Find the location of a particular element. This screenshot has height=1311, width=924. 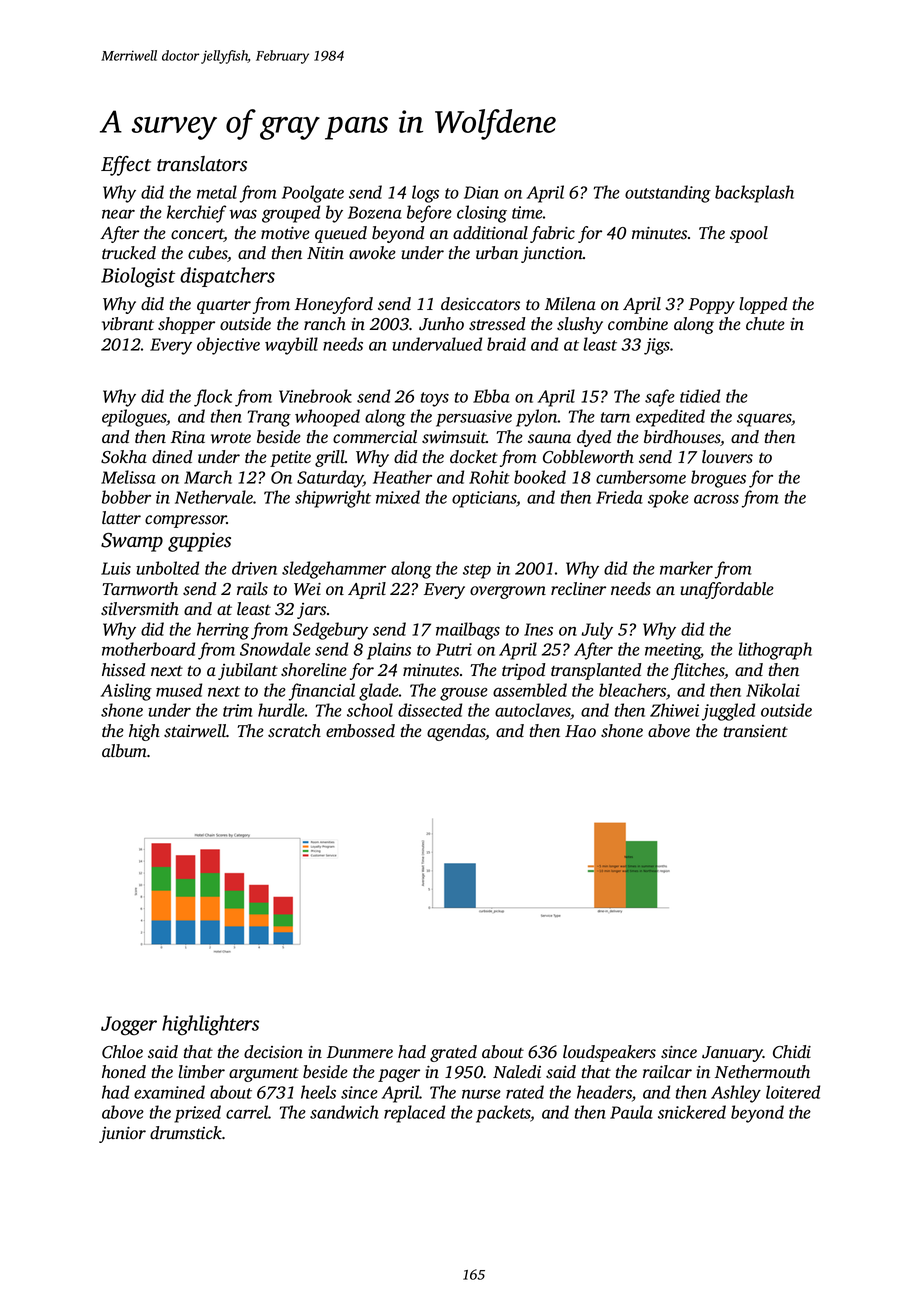

desiccators is located at coordinates (480, 304).
